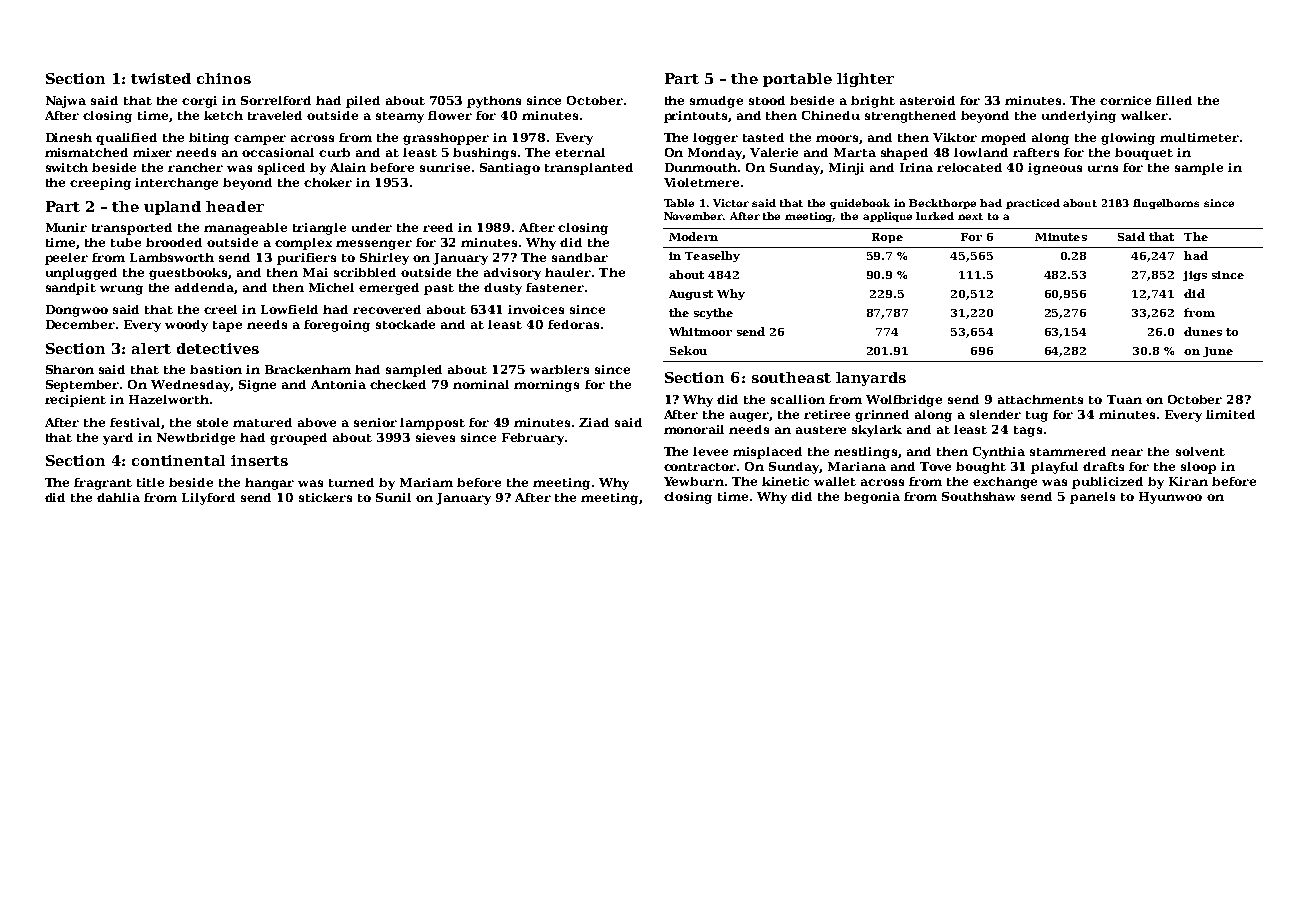  I want to click on kinetic, so click(785, 481).
